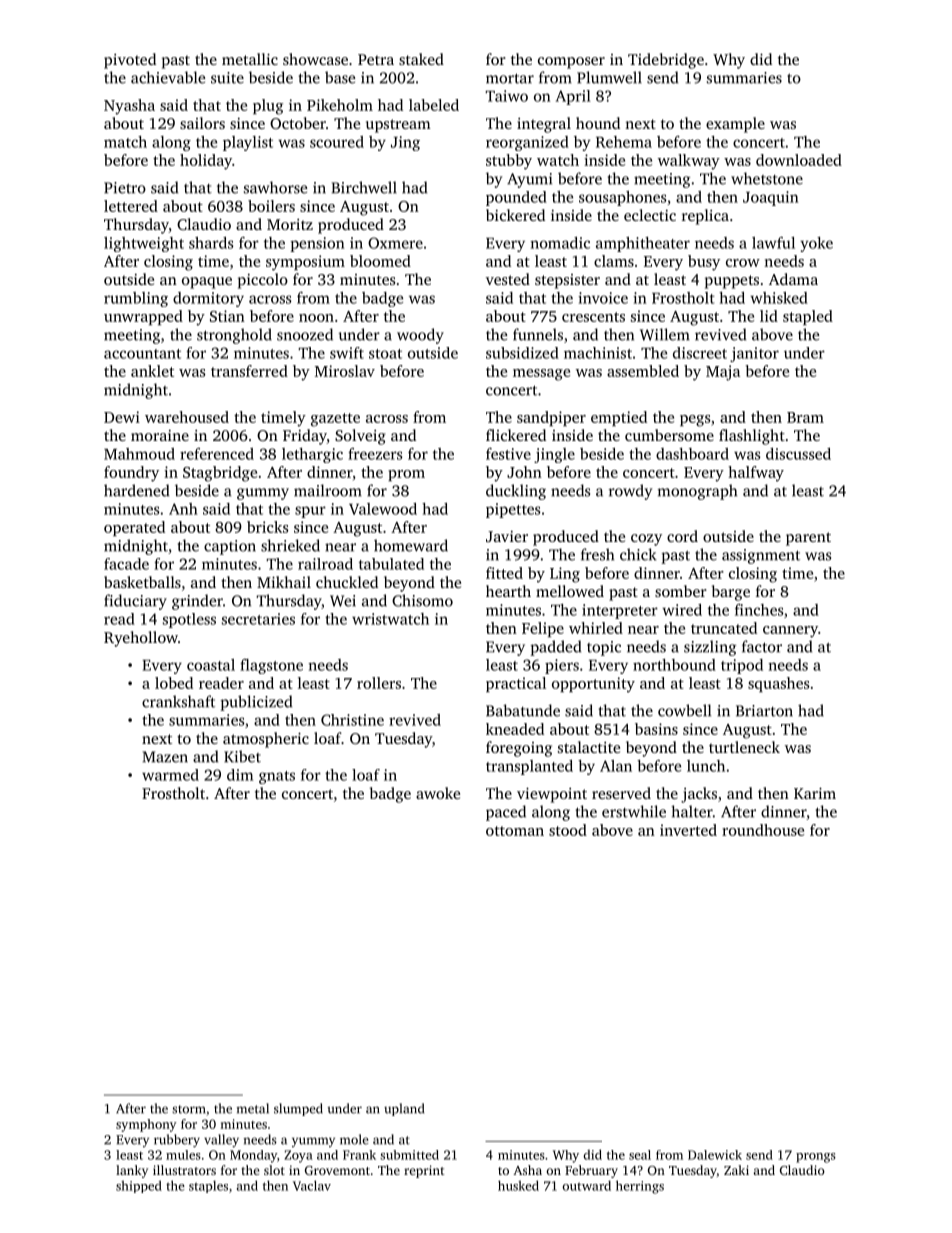 This screenshot has height=1233, width=952. Describe the element at coordinates (798, 454) in the screenshot. I see `discussed` at that location.
